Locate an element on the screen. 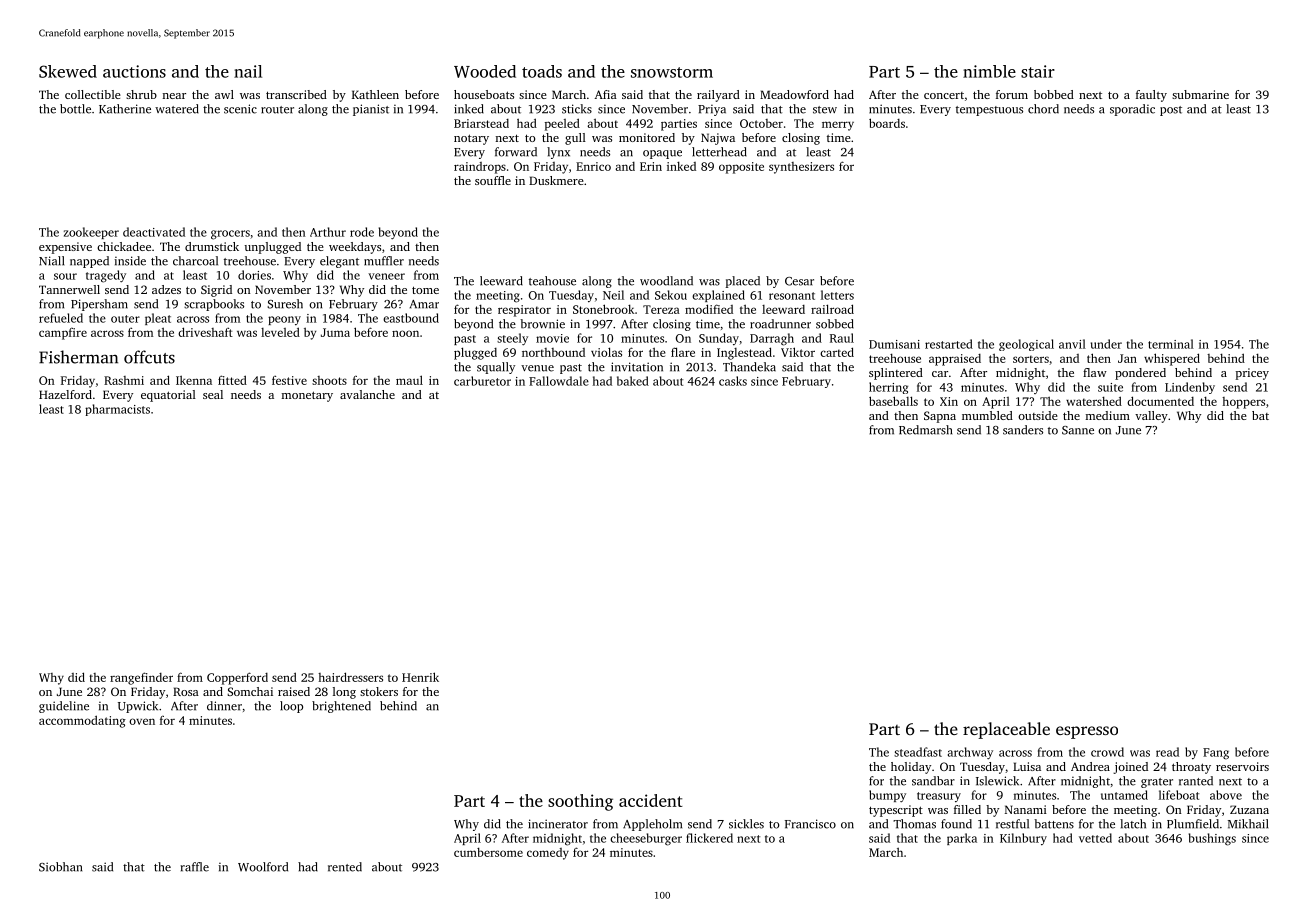 The width and height of the screenshot is (1308, 924). Redmarsh is located at coordinates (925, 430).
